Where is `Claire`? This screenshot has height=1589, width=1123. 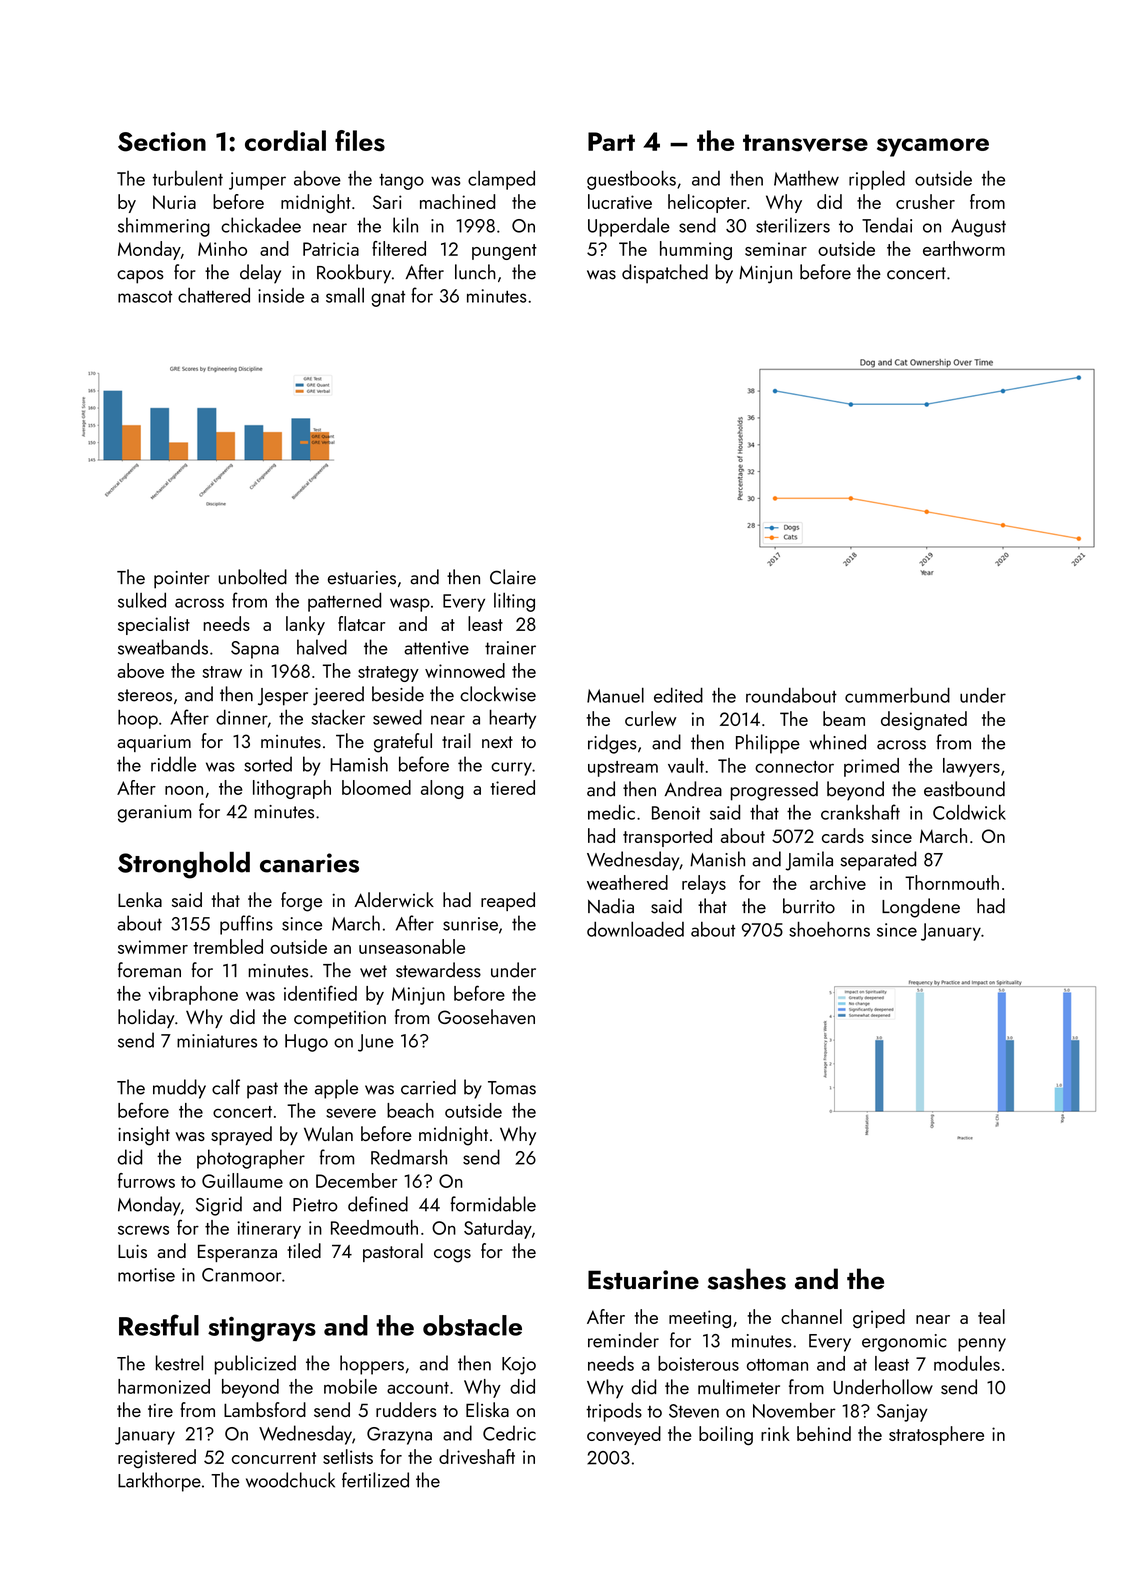 Claire is located at coordinates (513, 577).
